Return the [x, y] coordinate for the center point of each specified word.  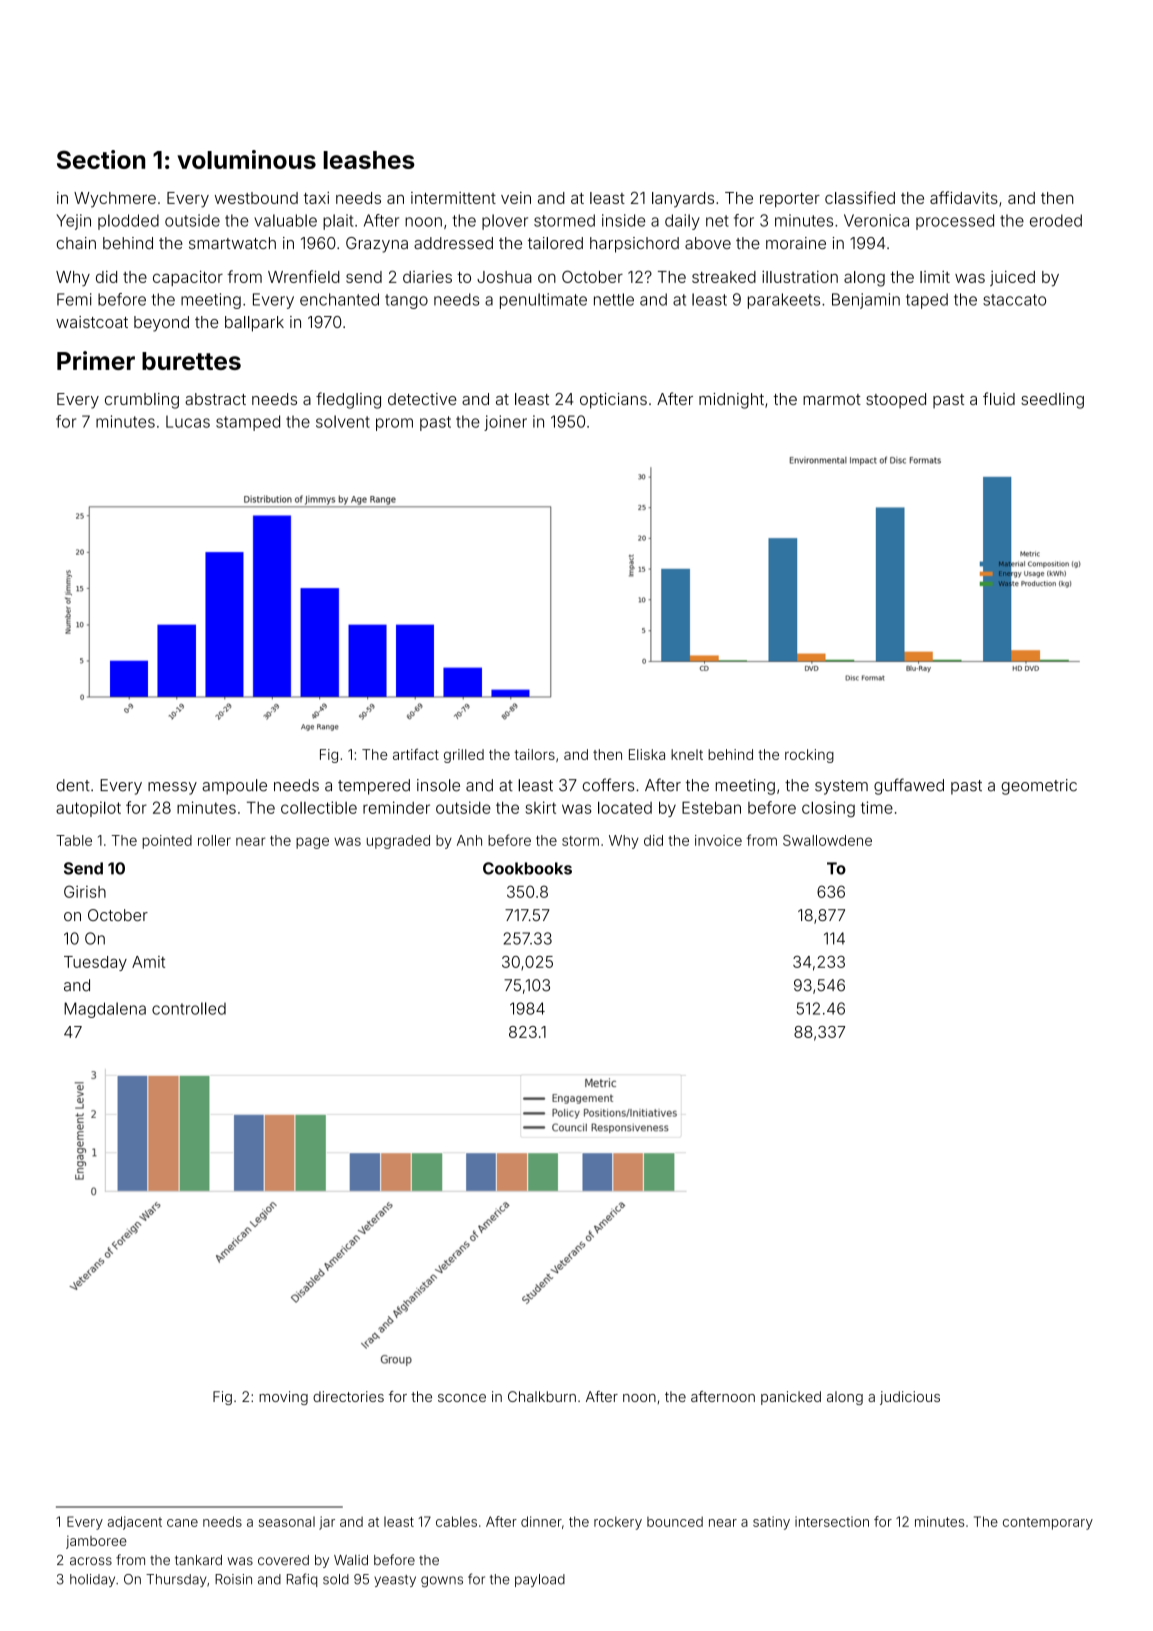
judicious [910, 1398]
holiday [92, 1580]
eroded [1056, 220]
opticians [613, 401]
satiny [771, 1523]
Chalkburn [542, 1396]
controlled [189, 1008]
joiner [505, 423]
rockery [618, 1523]
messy [172, 788]
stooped [896, 400]
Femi [74, 299]
